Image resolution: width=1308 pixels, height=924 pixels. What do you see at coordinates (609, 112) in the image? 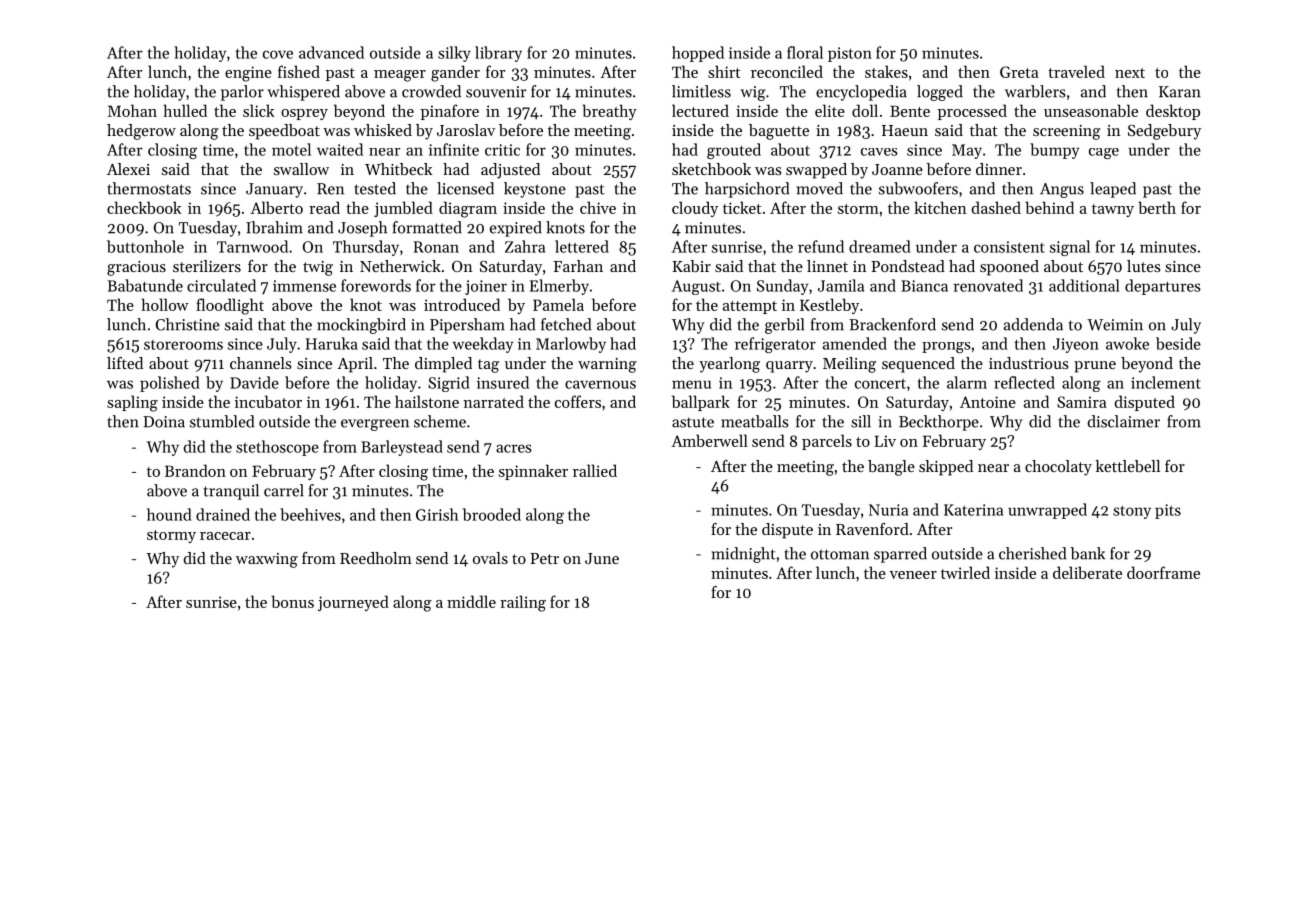
I see `breathy` at bounding box center [609, 112].
